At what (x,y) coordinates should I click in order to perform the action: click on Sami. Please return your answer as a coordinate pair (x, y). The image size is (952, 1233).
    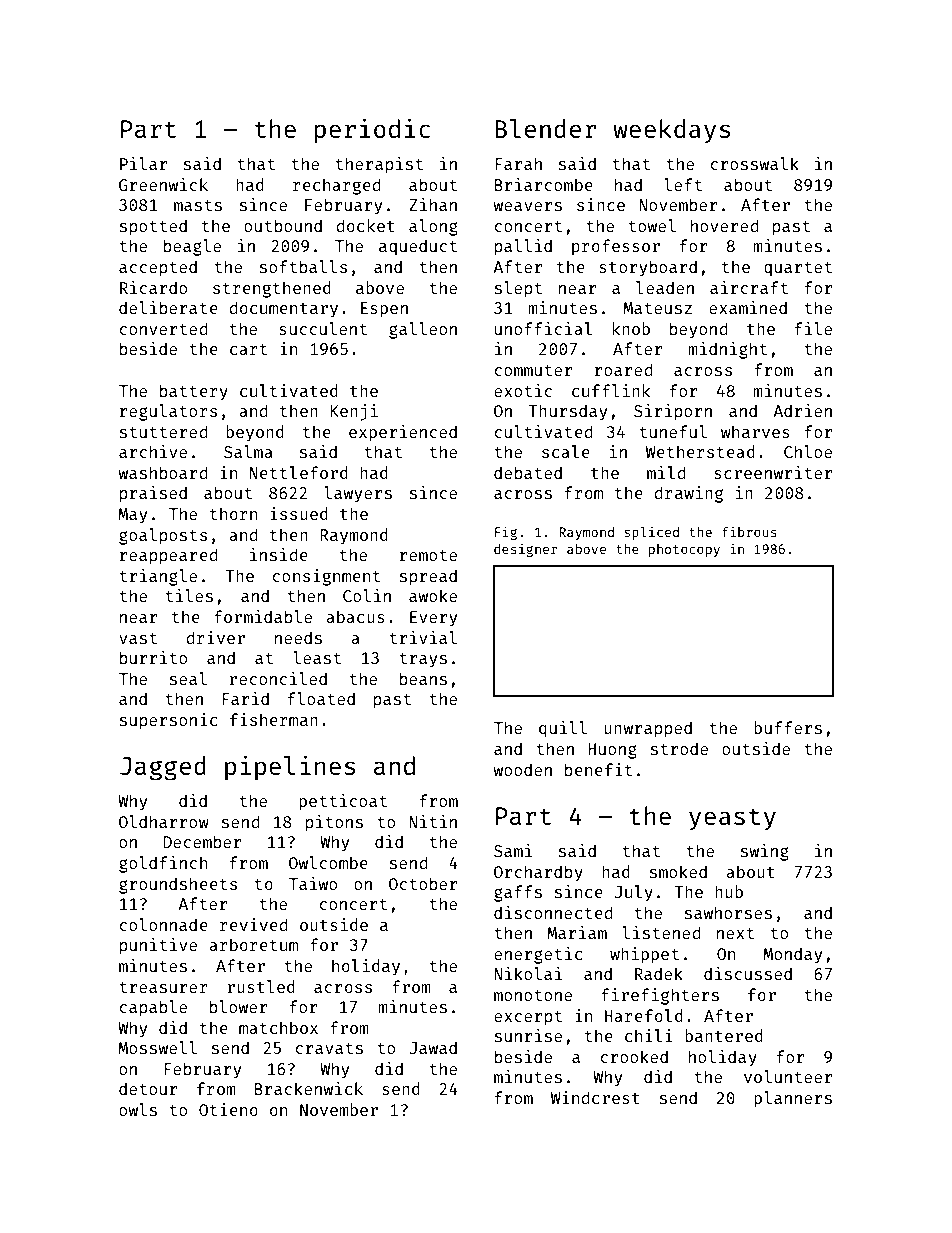
    Looking at the image, I should click on (513, 850).
